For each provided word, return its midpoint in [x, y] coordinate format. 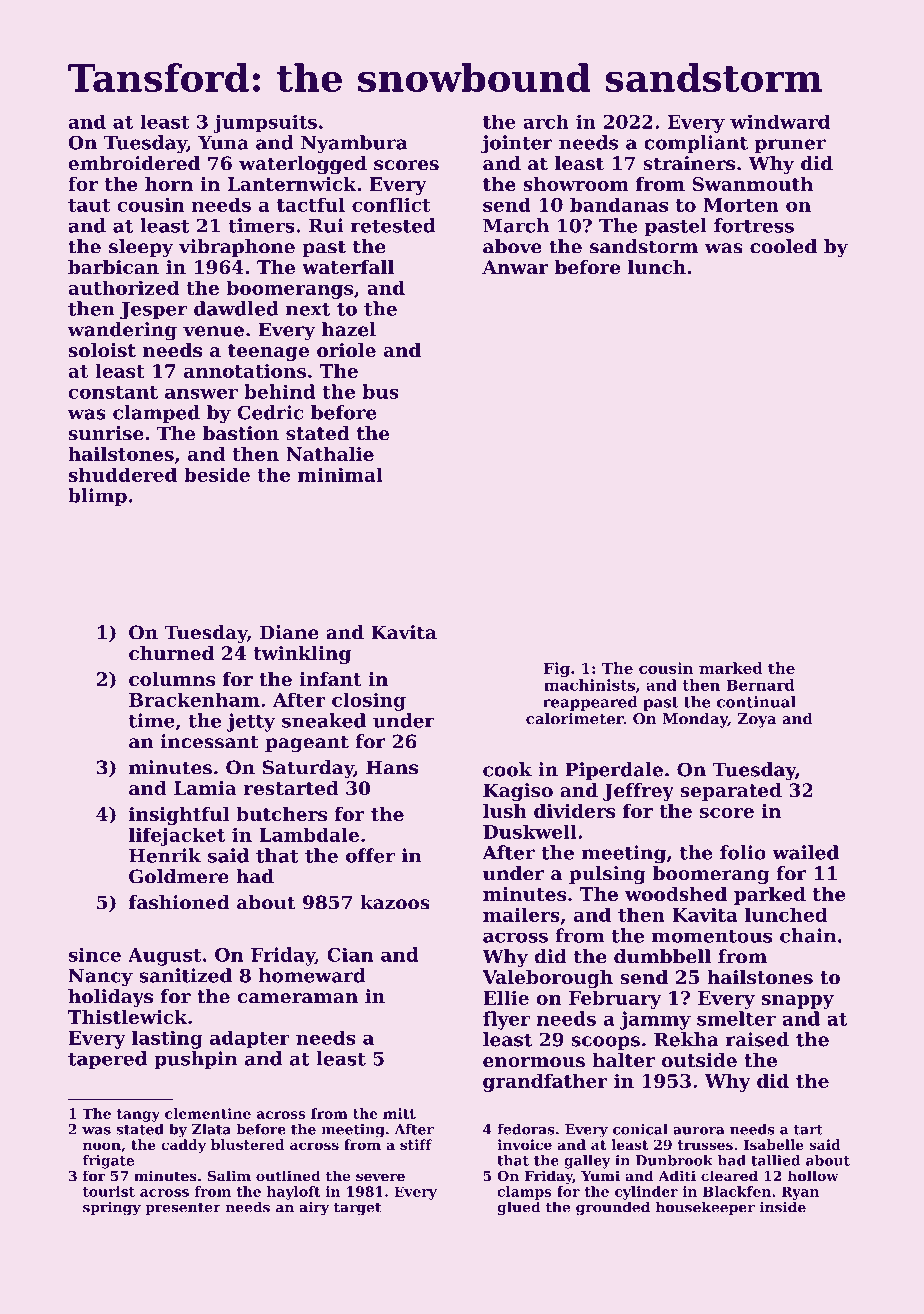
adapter [250, 1039]
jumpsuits [265, 123]
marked [731, 668]
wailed [805, 852]
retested [393, 225]
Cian [350, 954]
